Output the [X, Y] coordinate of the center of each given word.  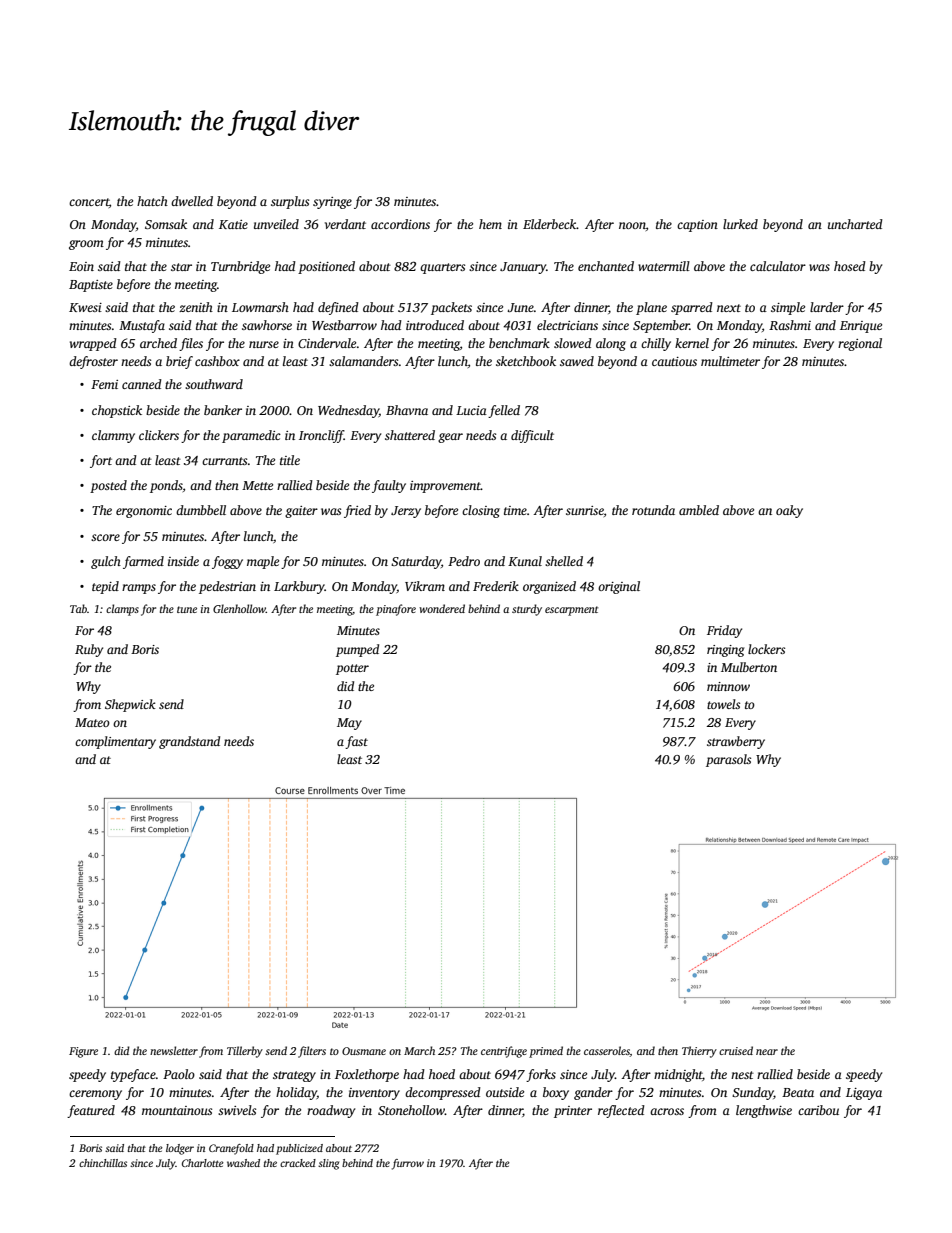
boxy [556, 1093]
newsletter [174, 1050]
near [767, 1052]
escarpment [571, 611]
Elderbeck [550, 224]
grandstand [189, 742]
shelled [564, 561]
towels [723, 704]
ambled [699, 510]
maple [263, 562]
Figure [83, 1052]
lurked [740, 224]
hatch [152, 201]
